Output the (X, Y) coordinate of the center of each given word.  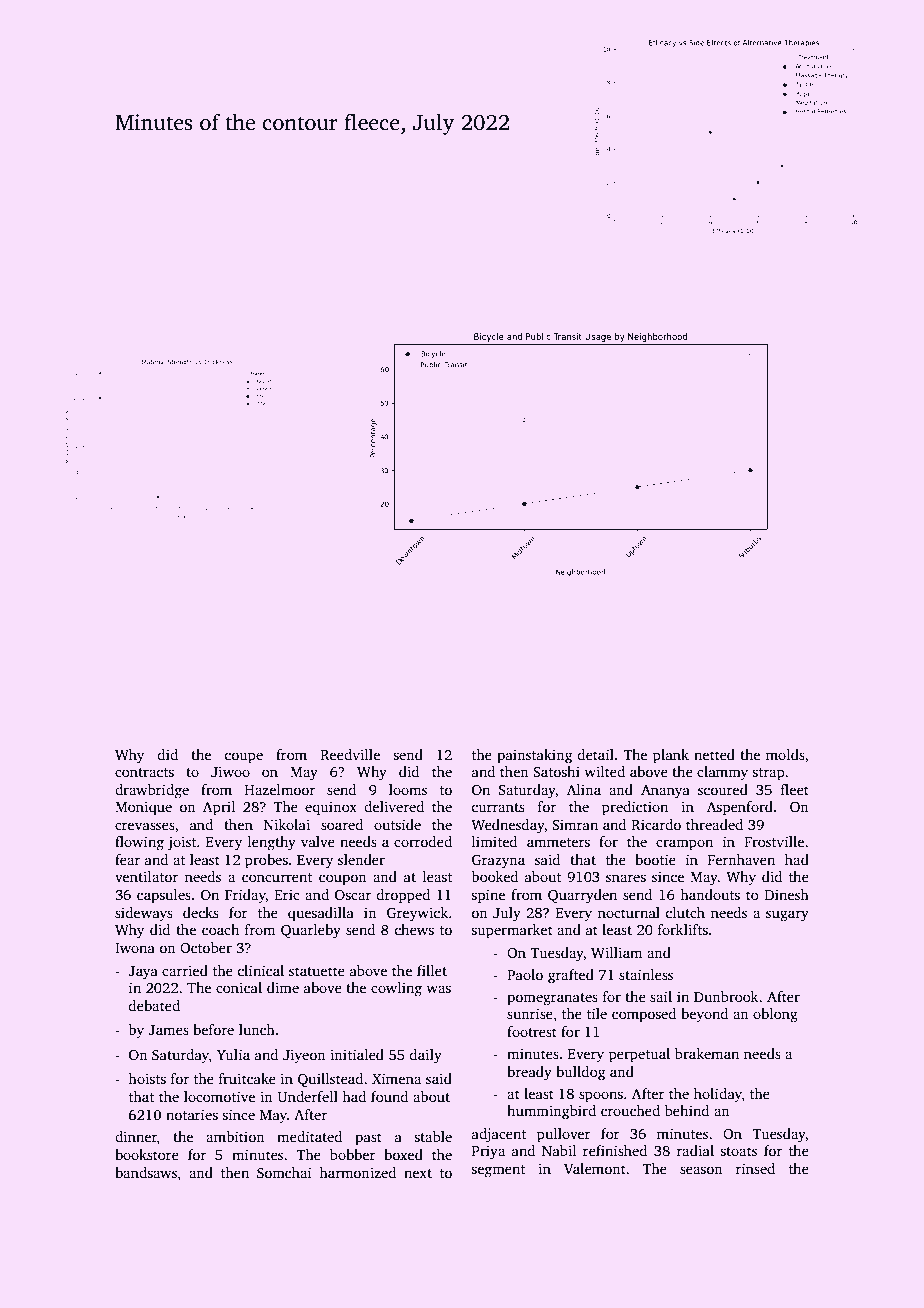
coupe (244, 758)
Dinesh (787, 894)
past (368, 1139)
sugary (787, 916)
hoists (147, 1078)
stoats (738, 1151)
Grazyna (498, 861)
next (418, 1173)
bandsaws (146, 1172)
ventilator (146, 876)
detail (596, 754)
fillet (432, 970)
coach (220, 929)
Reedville (350, 754)
